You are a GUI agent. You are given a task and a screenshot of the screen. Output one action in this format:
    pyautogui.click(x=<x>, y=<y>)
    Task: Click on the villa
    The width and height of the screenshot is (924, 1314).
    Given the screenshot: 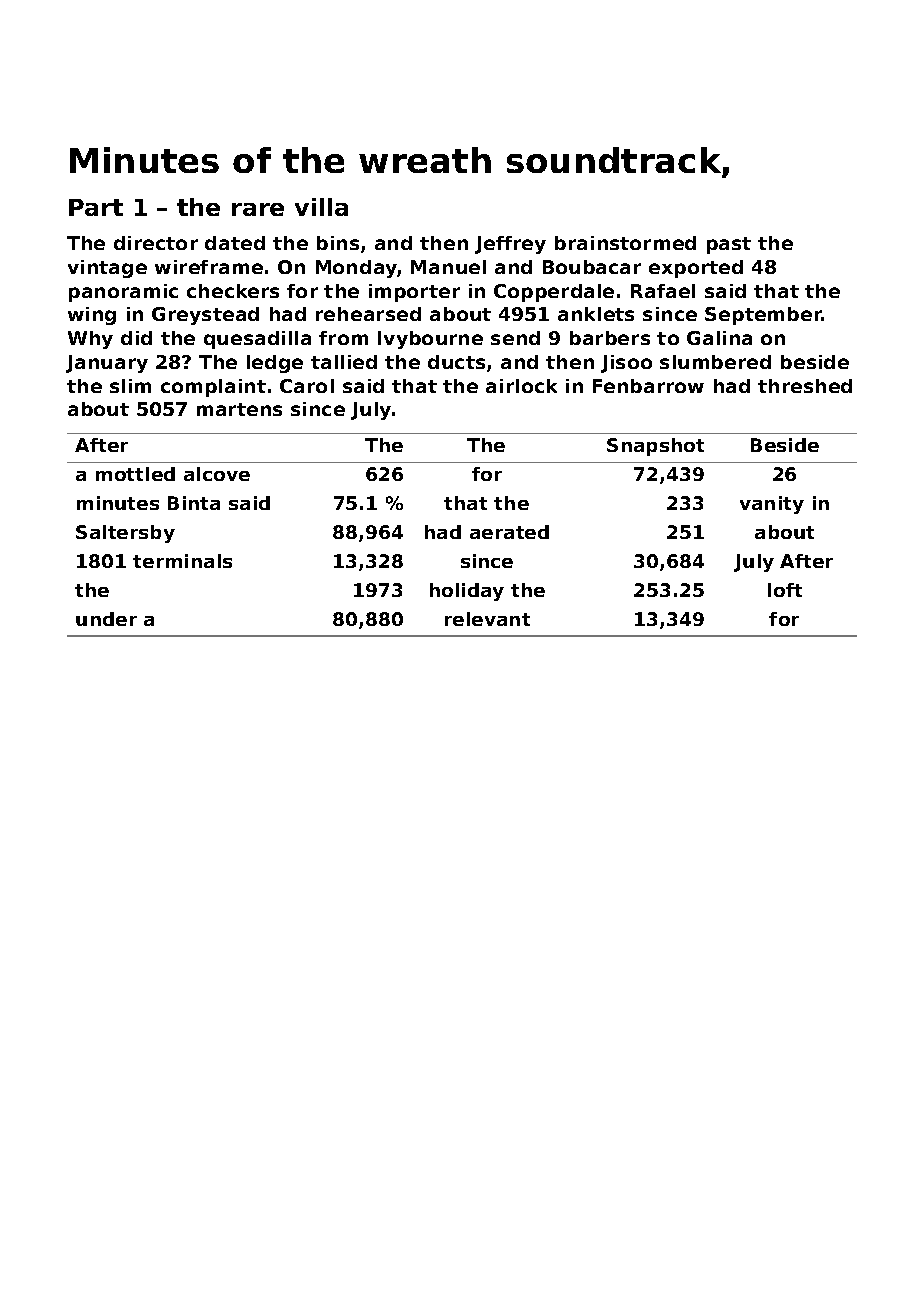 What is the action you would take?
    pyautogui.click(x=321, y=207)
